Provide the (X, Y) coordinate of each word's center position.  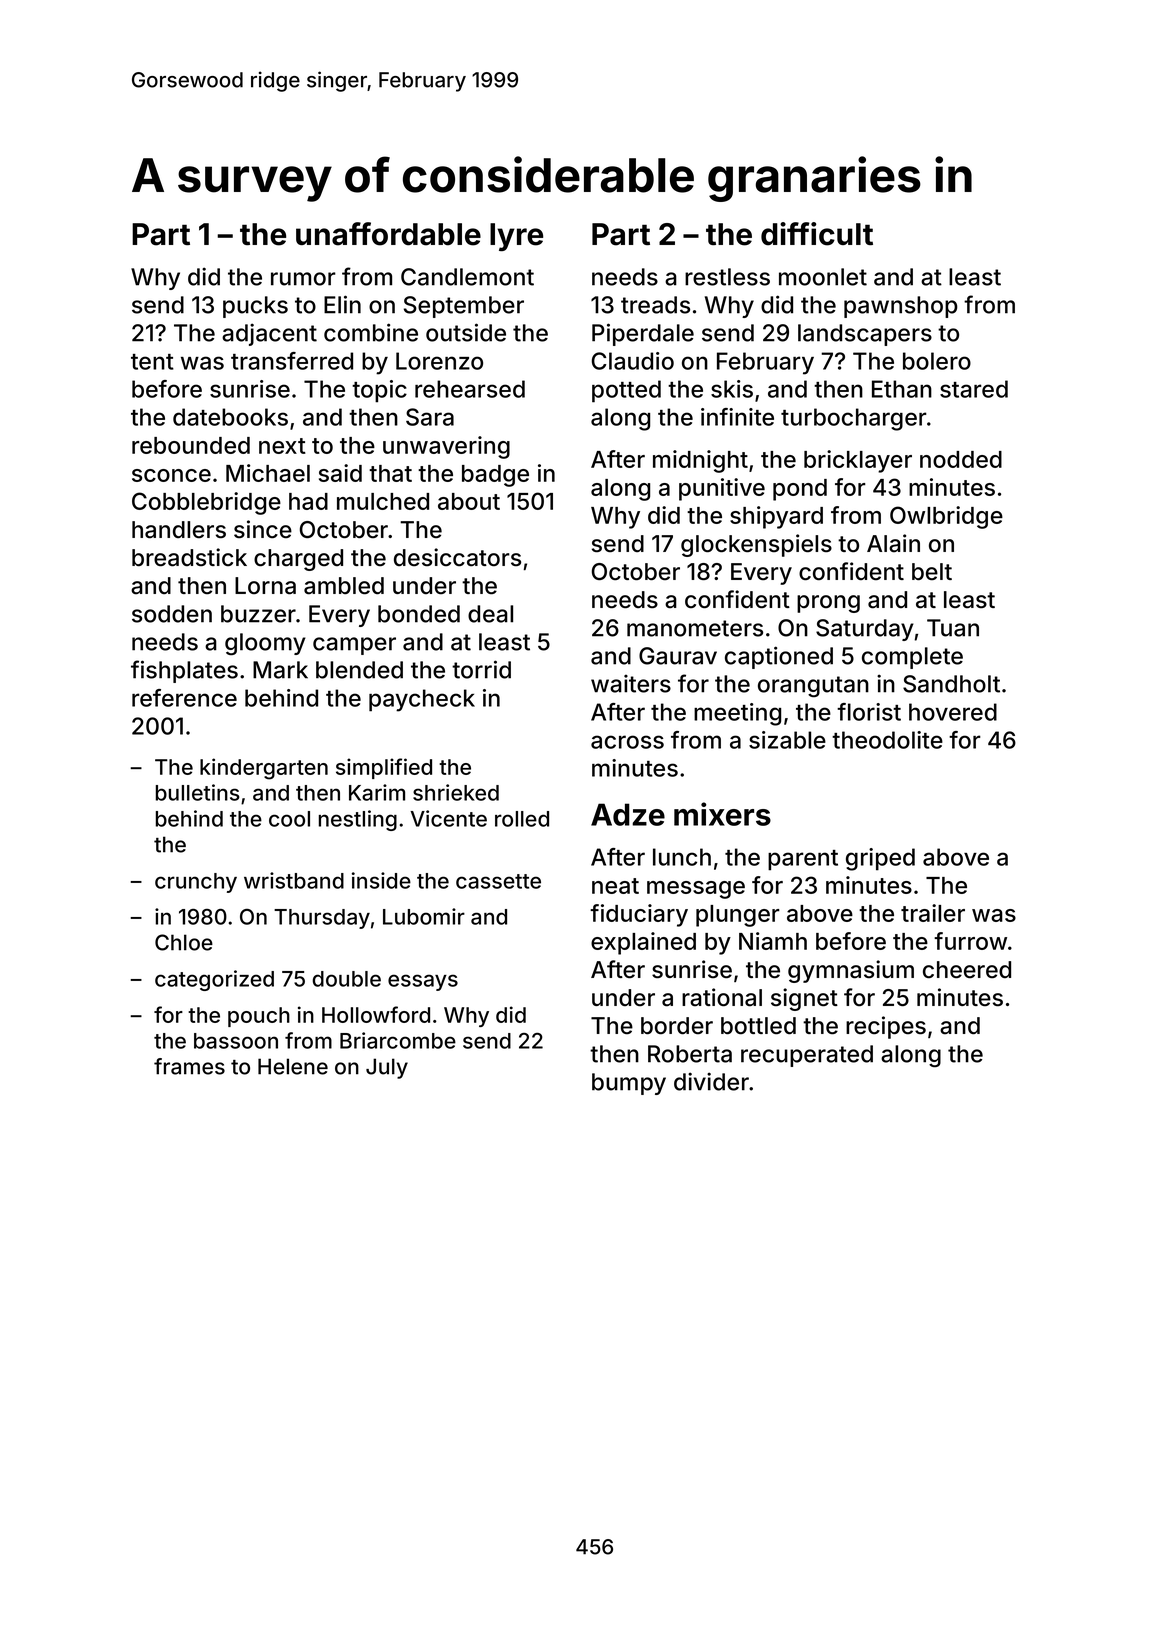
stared (974, 389)
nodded (961, 459)
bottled (758, 1026)
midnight (700, 461)
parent (803, 860)
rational (722, 997)
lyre (516, 237)
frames (189, 1066)
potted (626, 391)
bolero (937, 361)
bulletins (198, 792)
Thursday (322, 919)
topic (379, 391)
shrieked (456, 792)
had (308, 501)
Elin (342, 304)
